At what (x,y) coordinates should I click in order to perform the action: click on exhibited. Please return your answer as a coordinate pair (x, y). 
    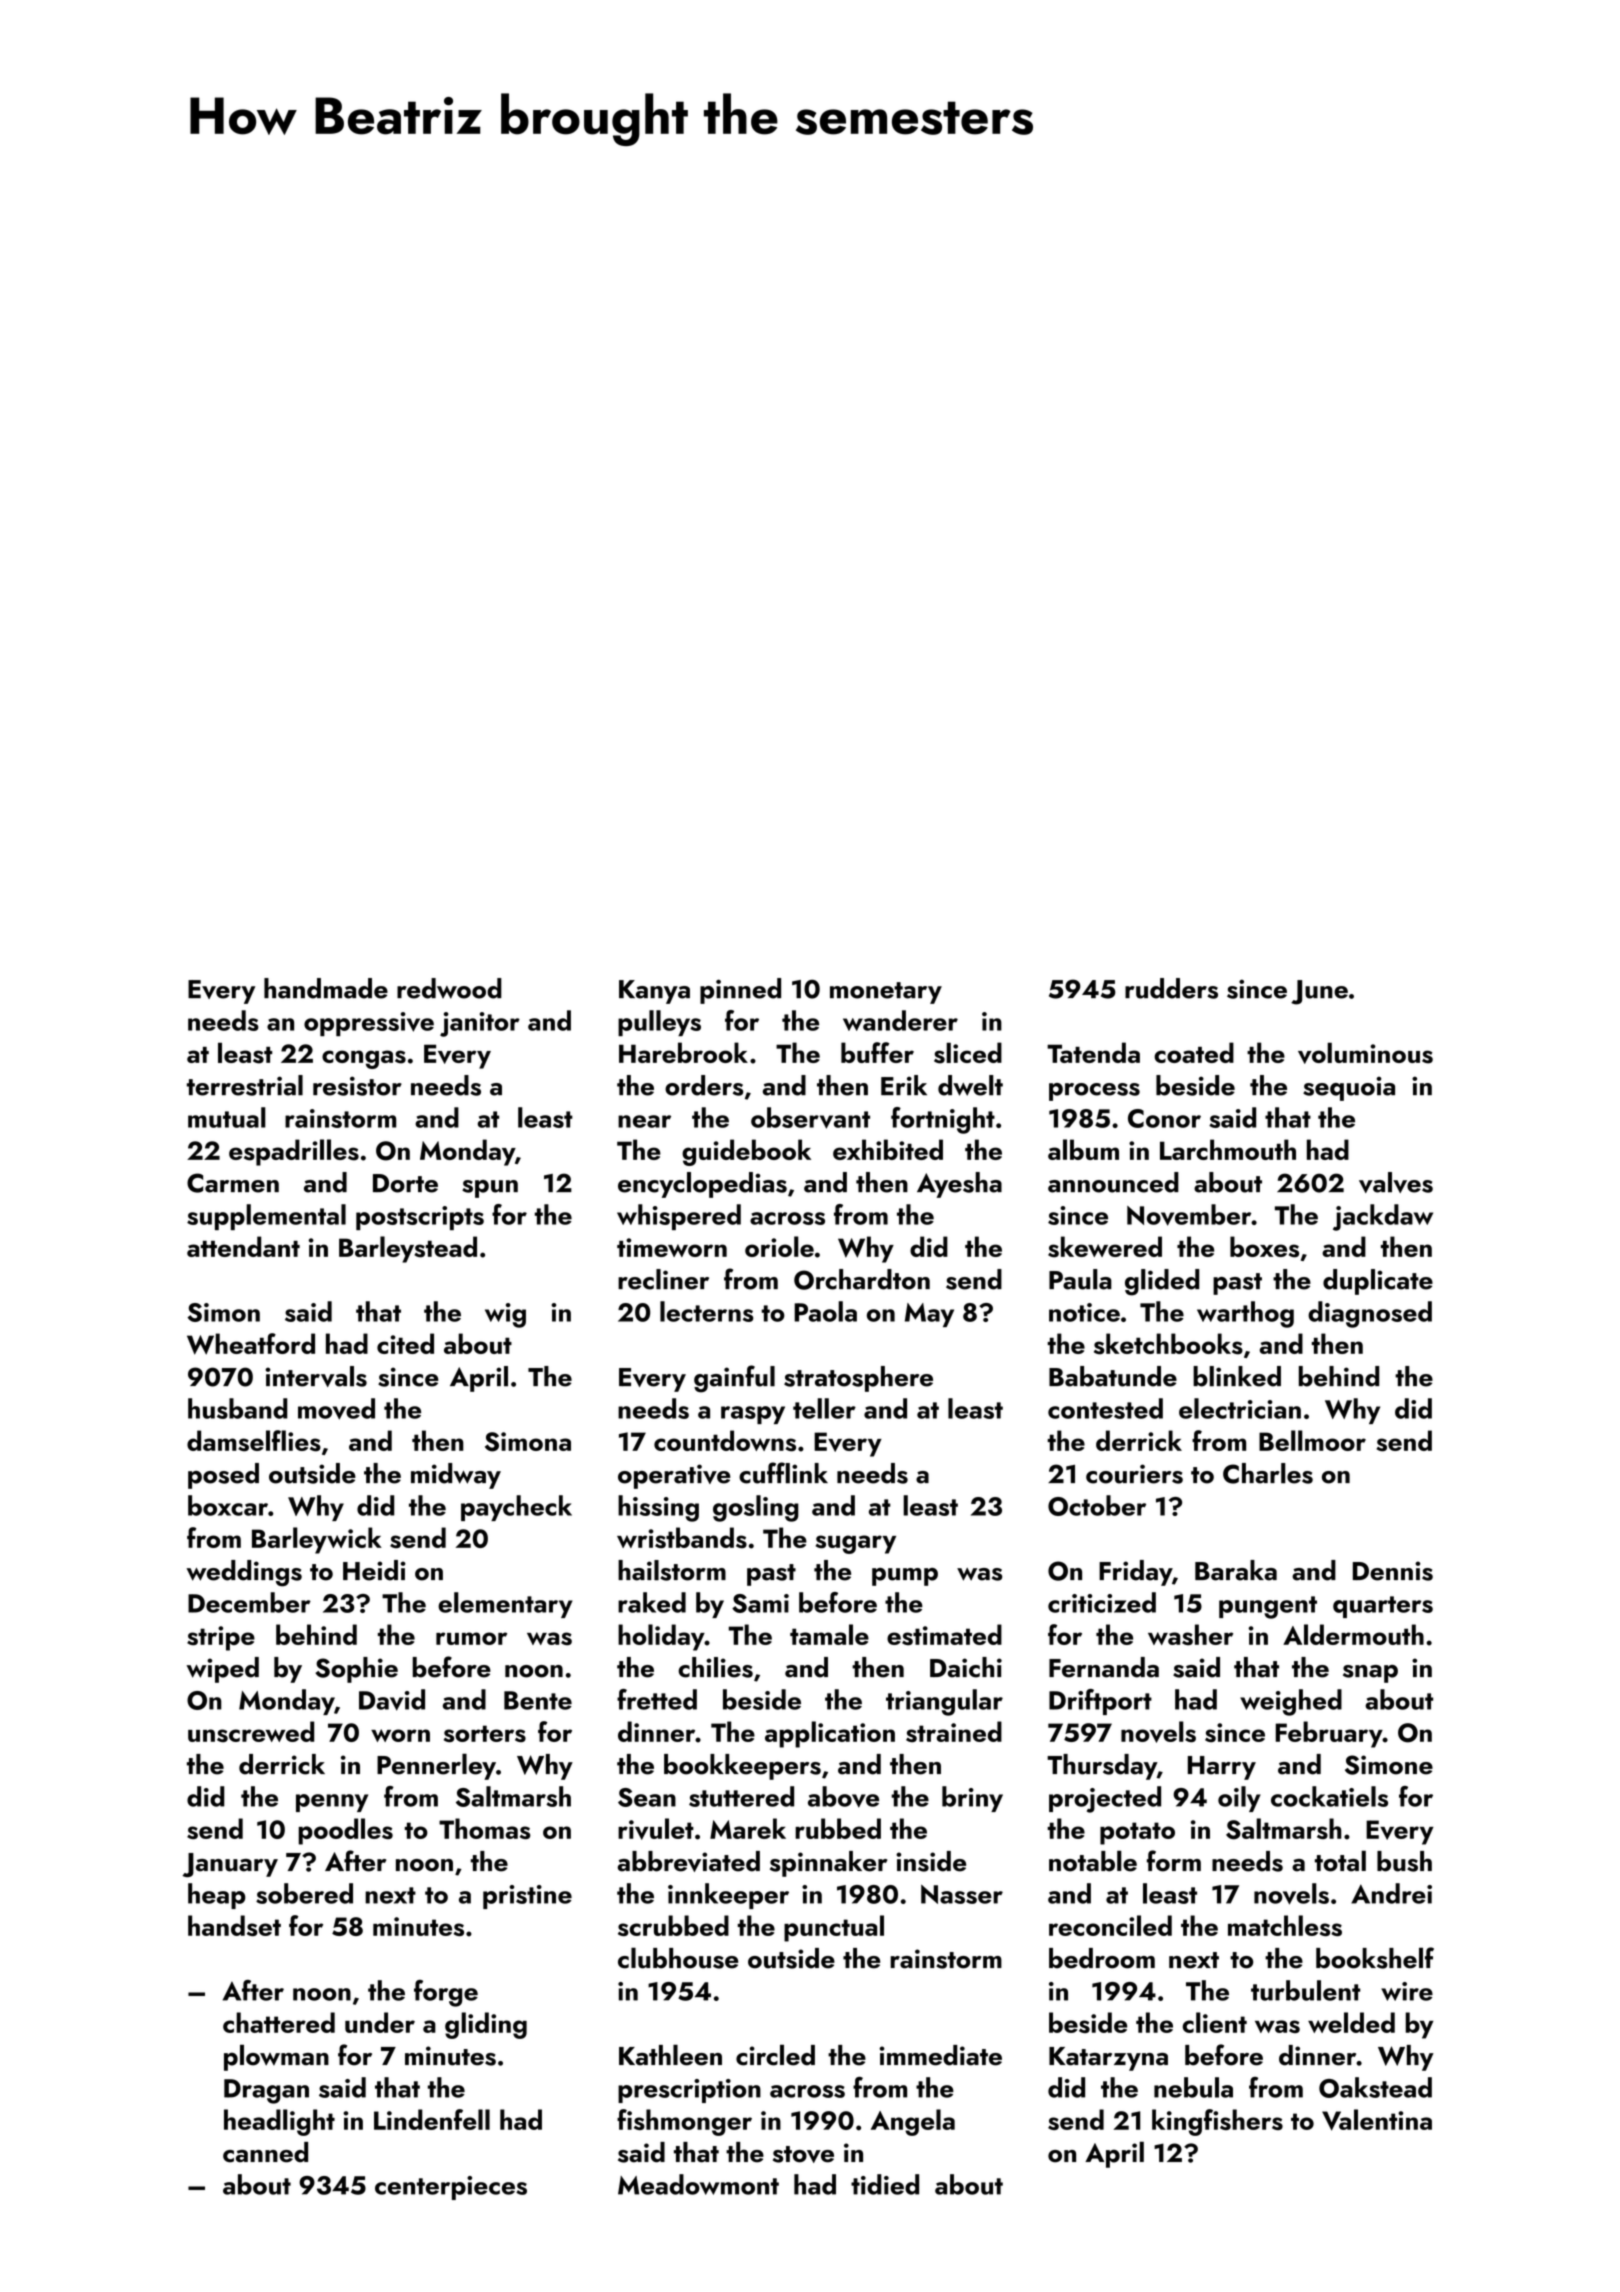
    Looking at the image, I should click on (888, 1149).
